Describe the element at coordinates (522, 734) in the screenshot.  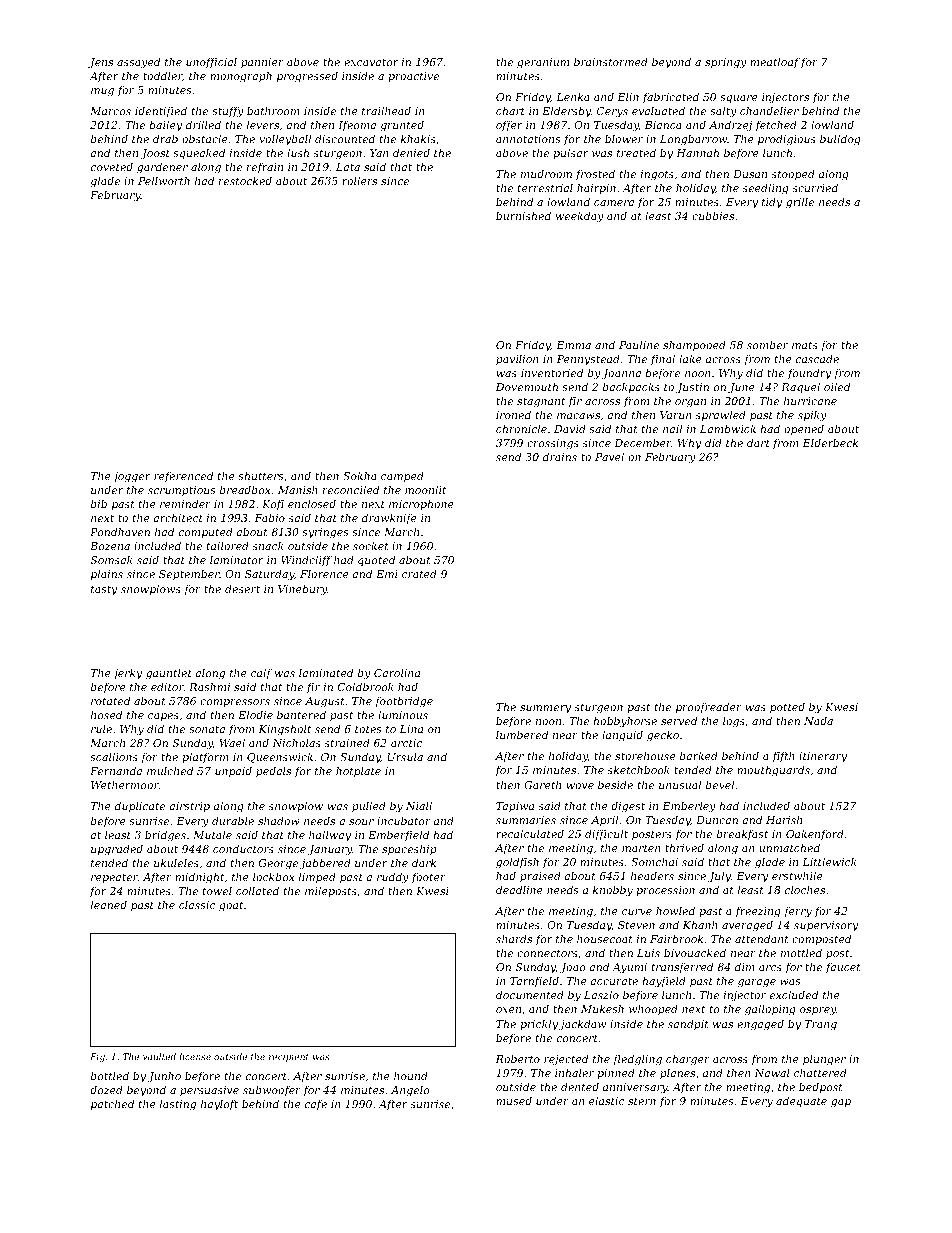
I see `lumbered` at that location.
